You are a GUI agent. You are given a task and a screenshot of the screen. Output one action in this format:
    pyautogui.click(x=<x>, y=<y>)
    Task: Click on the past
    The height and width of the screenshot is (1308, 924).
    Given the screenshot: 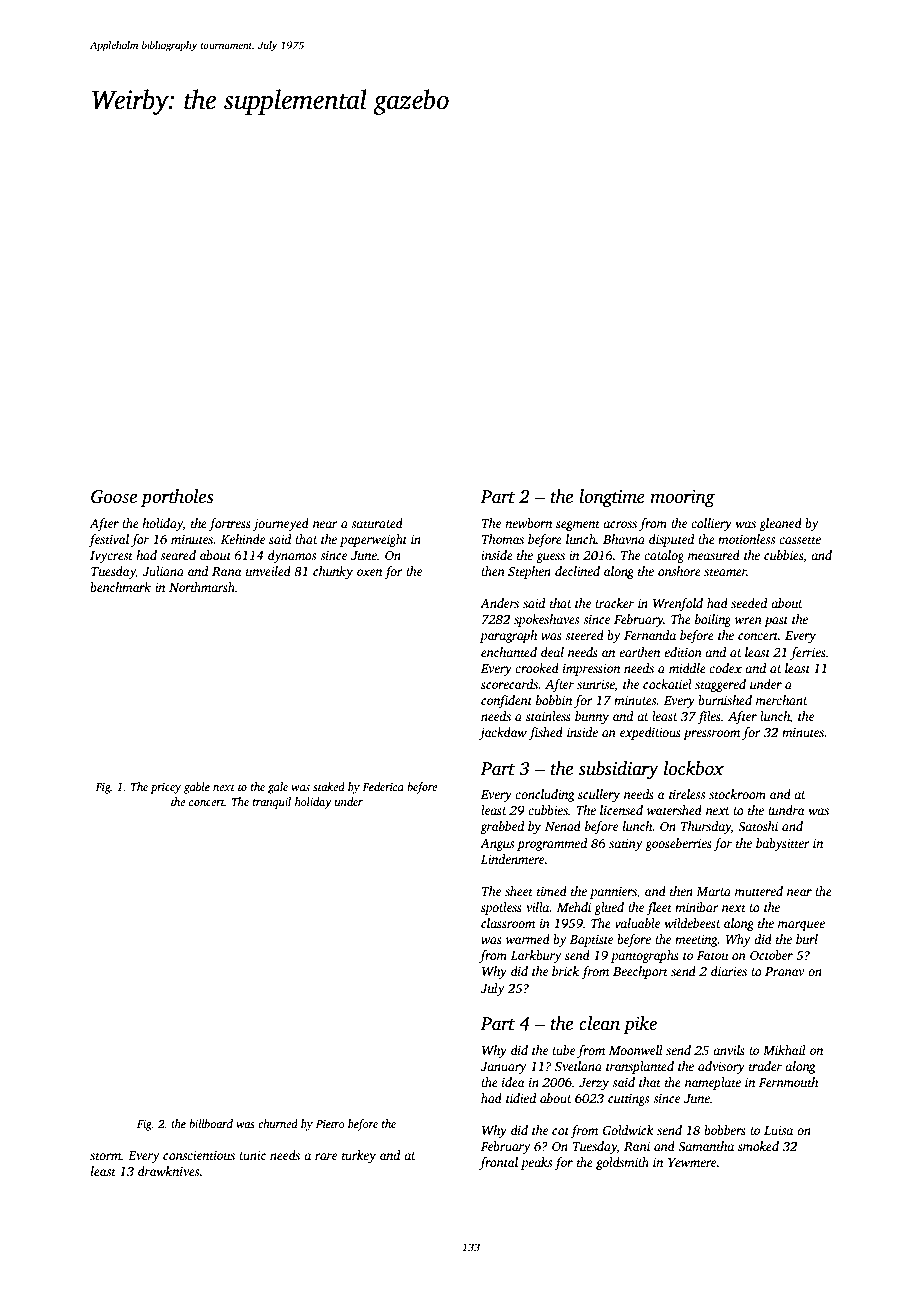 What is the action you would take?
    pyautogui.click(x=776, y=621)
